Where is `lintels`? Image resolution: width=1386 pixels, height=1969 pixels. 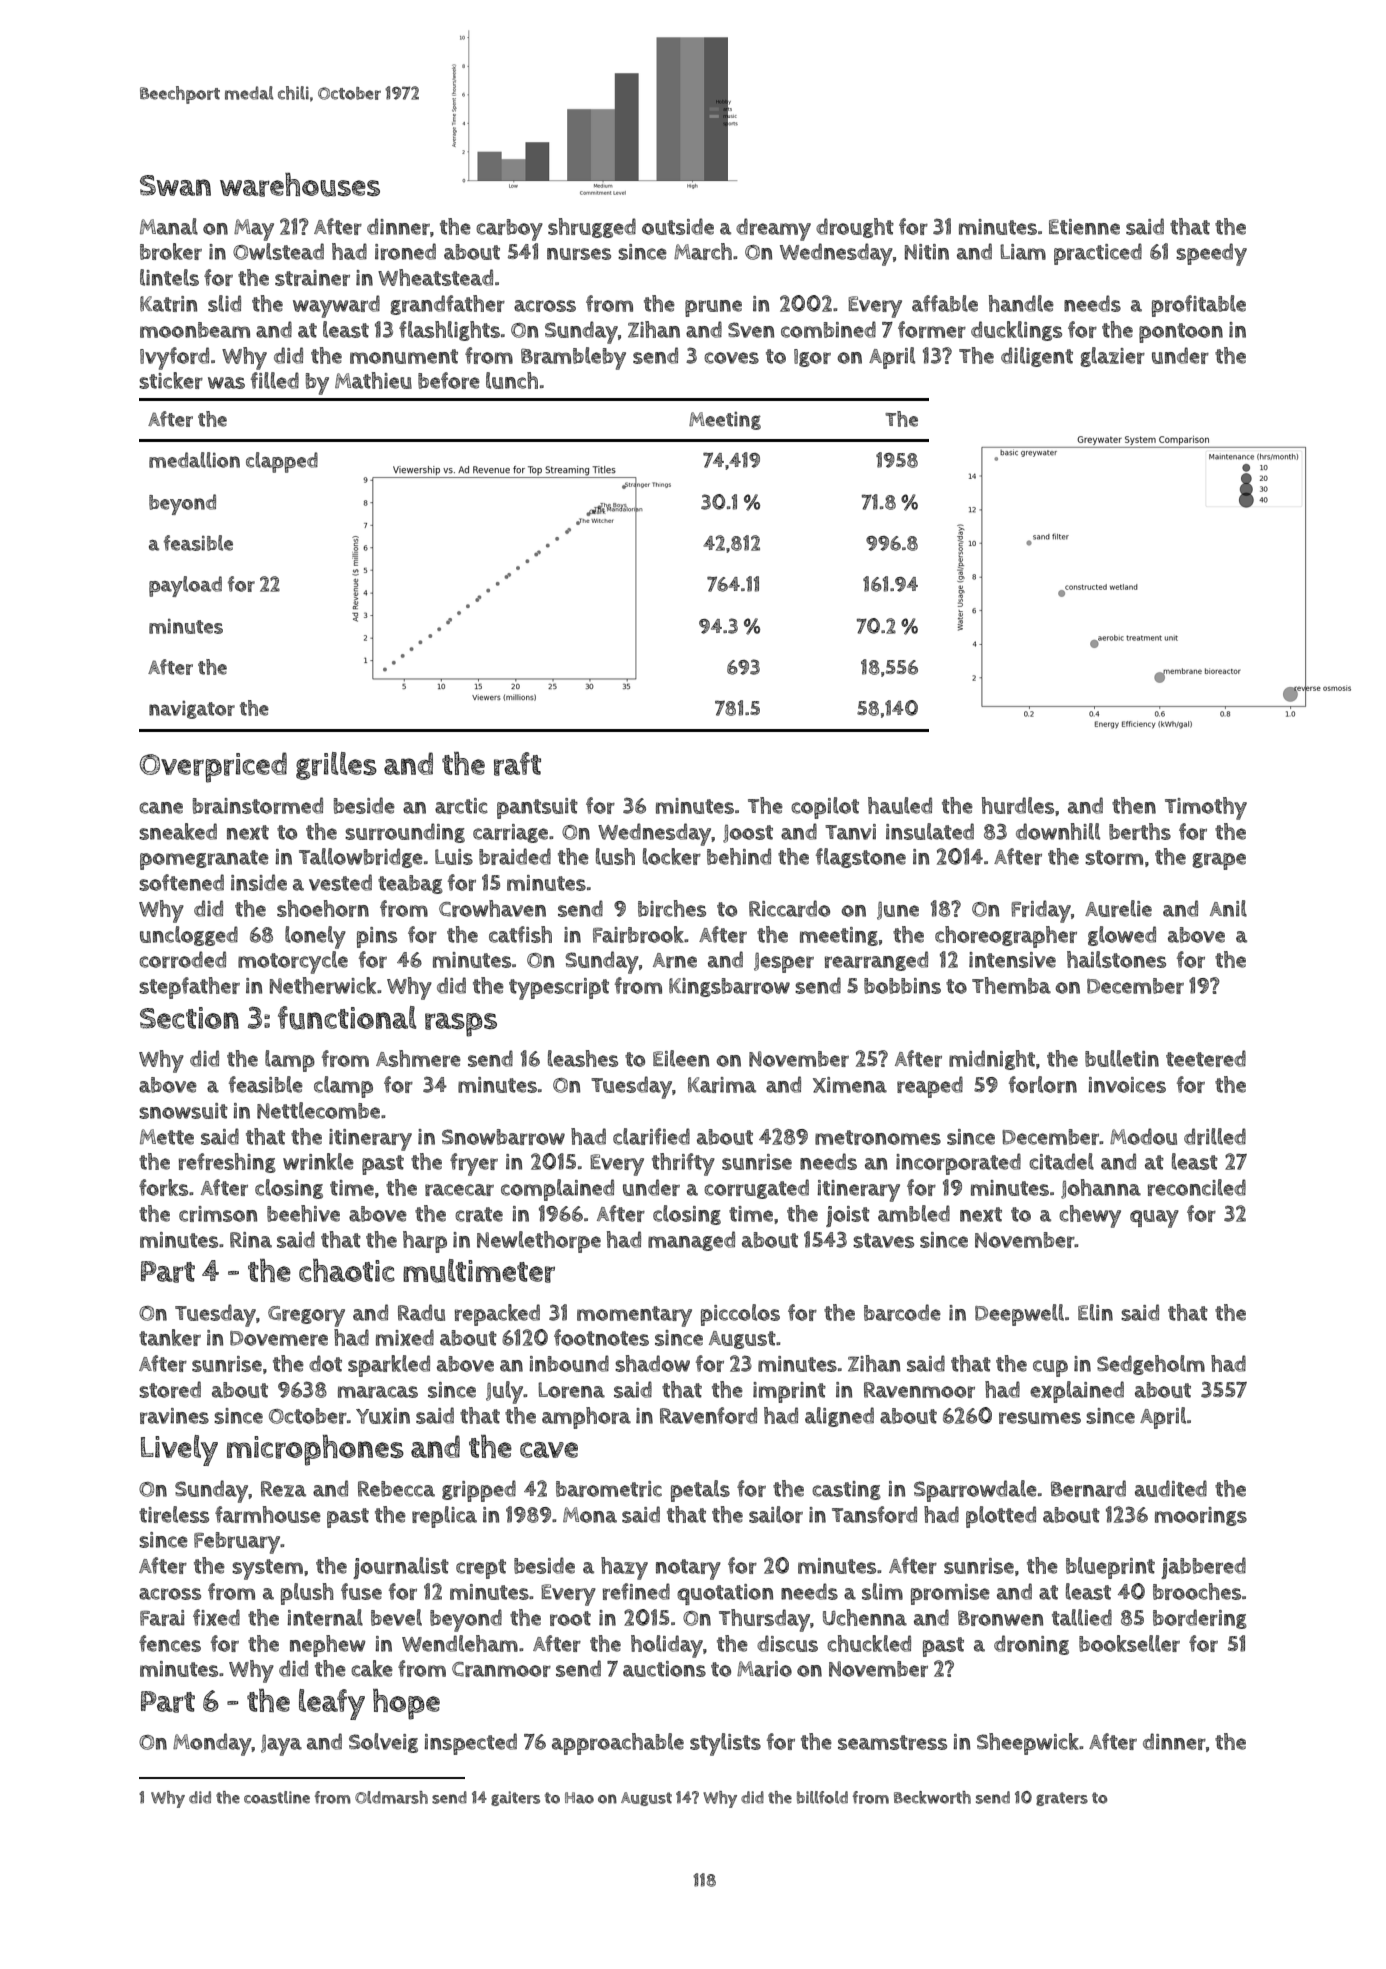
lintels is located at coordinates (169, 277).
